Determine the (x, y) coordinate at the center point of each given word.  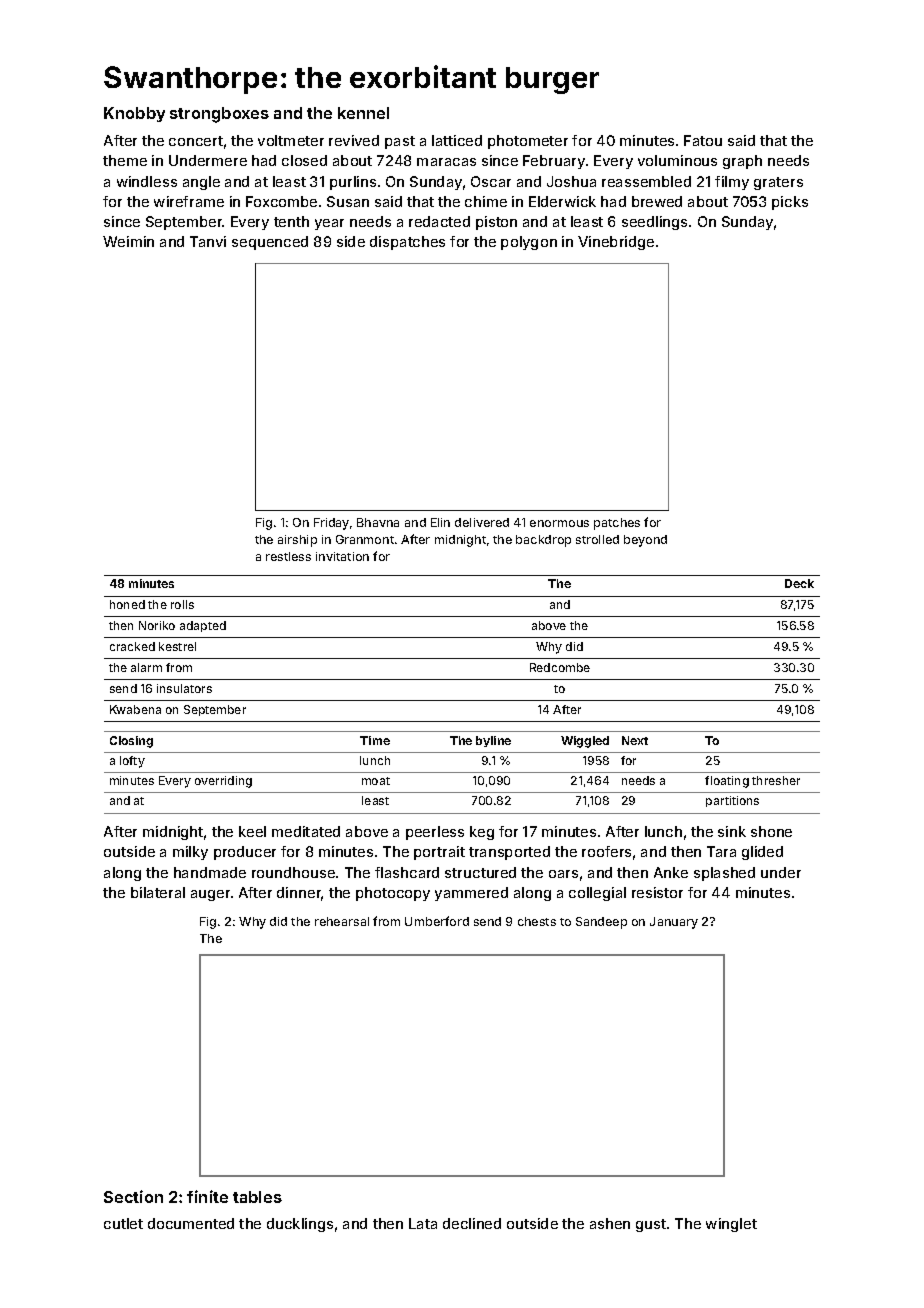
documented (191, 1223)
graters (778, 183)
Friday (331, 524)
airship (297, 541)
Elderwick (562, 201)
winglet (731, 1225)
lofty (132, 762)
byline (493, 741)
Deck (799, 583)
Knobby (134, 114)
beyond (645, 541)
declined (472, 1223)
